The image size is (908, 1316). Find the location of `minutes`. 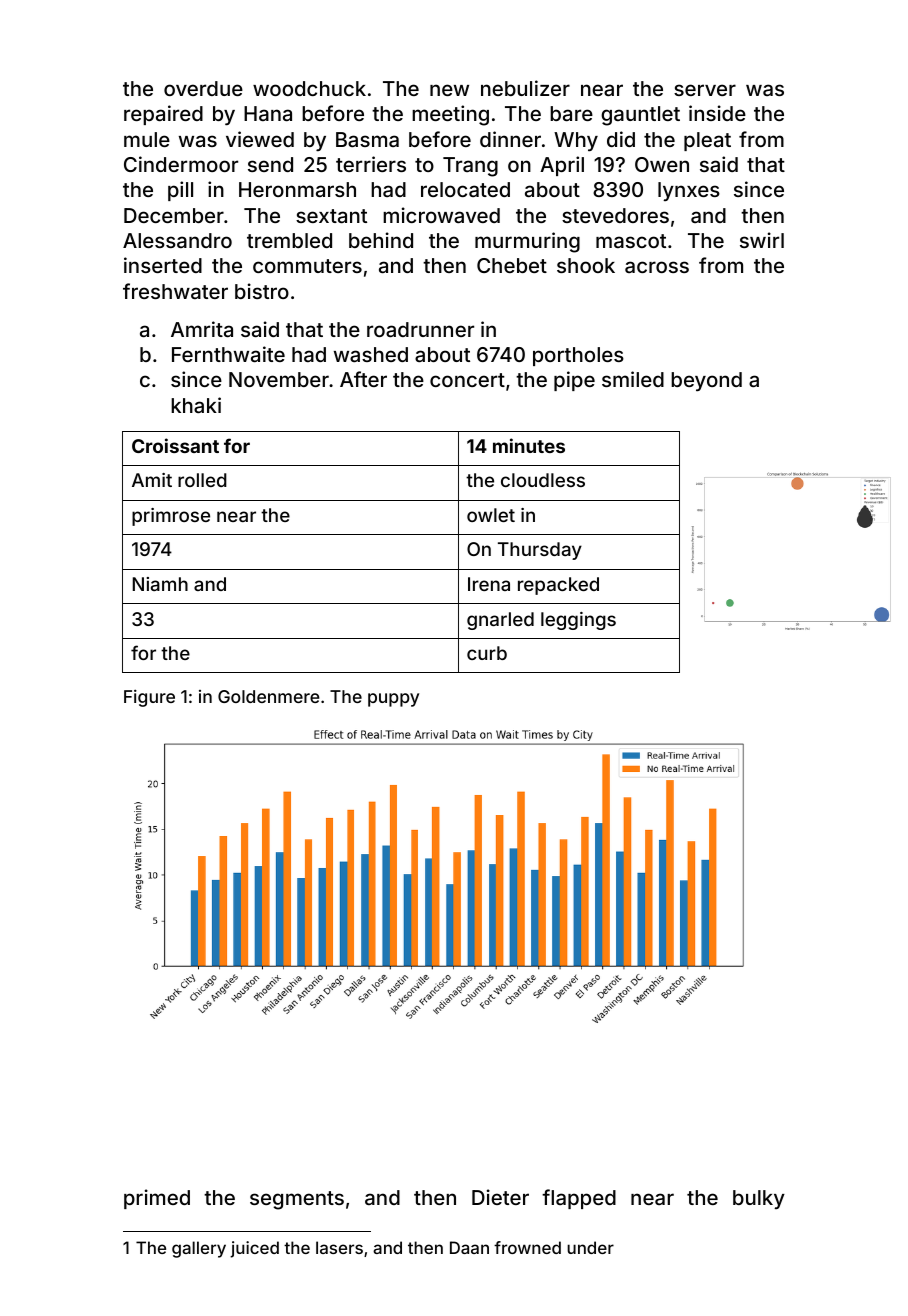

minutes is located at coordinates (529, 445).
